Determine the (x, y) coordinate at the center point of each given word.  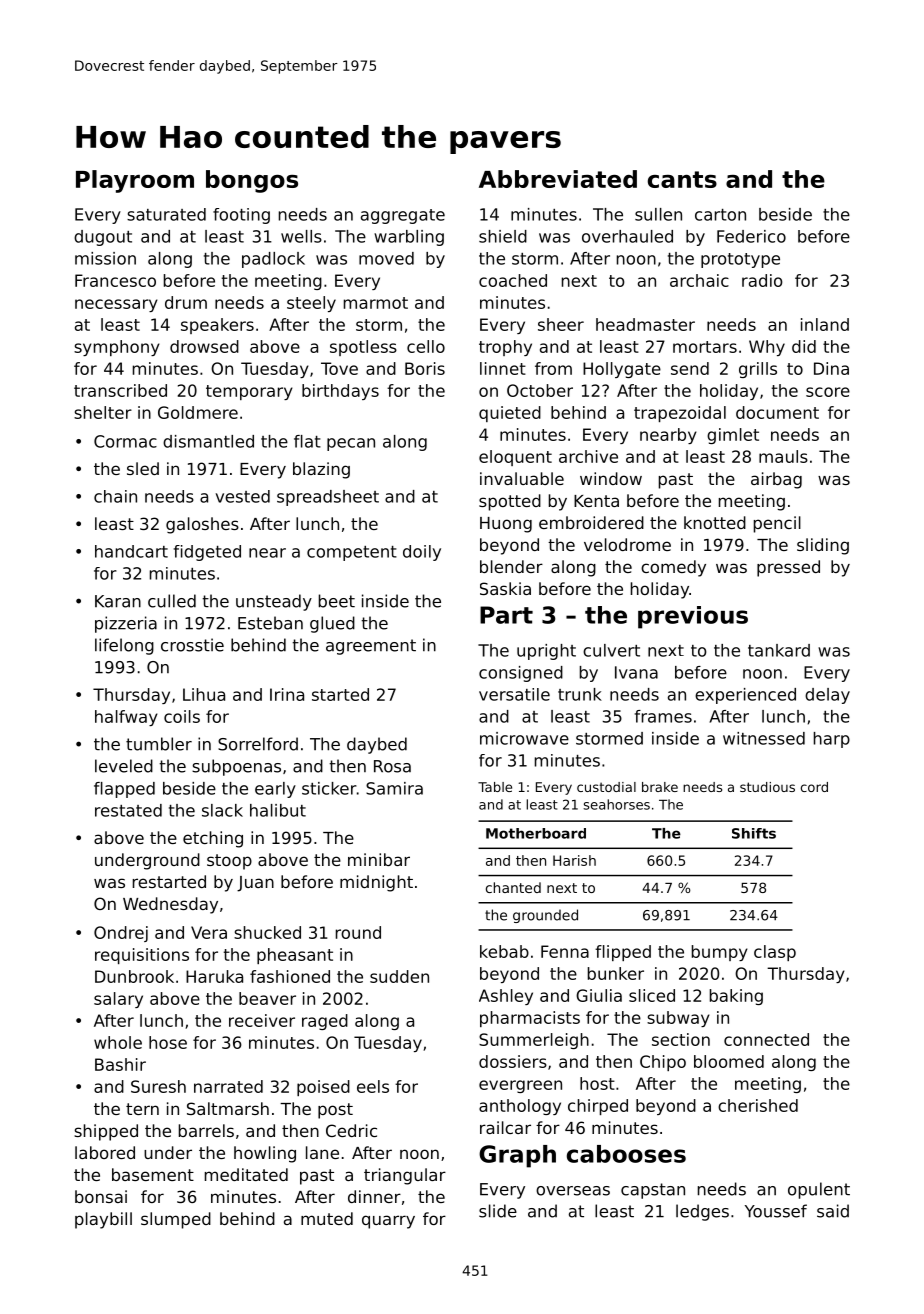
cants (682, 179)
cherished (758, 1105)
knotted (715, 522)
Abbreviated (558, 179)
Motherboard (536, 833)
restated (128, 810)
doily (422, 553)
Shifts (754, 833)
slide (498, 1211)
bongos (252, 181)
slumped (176, 1220)
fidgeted (207, 553)
